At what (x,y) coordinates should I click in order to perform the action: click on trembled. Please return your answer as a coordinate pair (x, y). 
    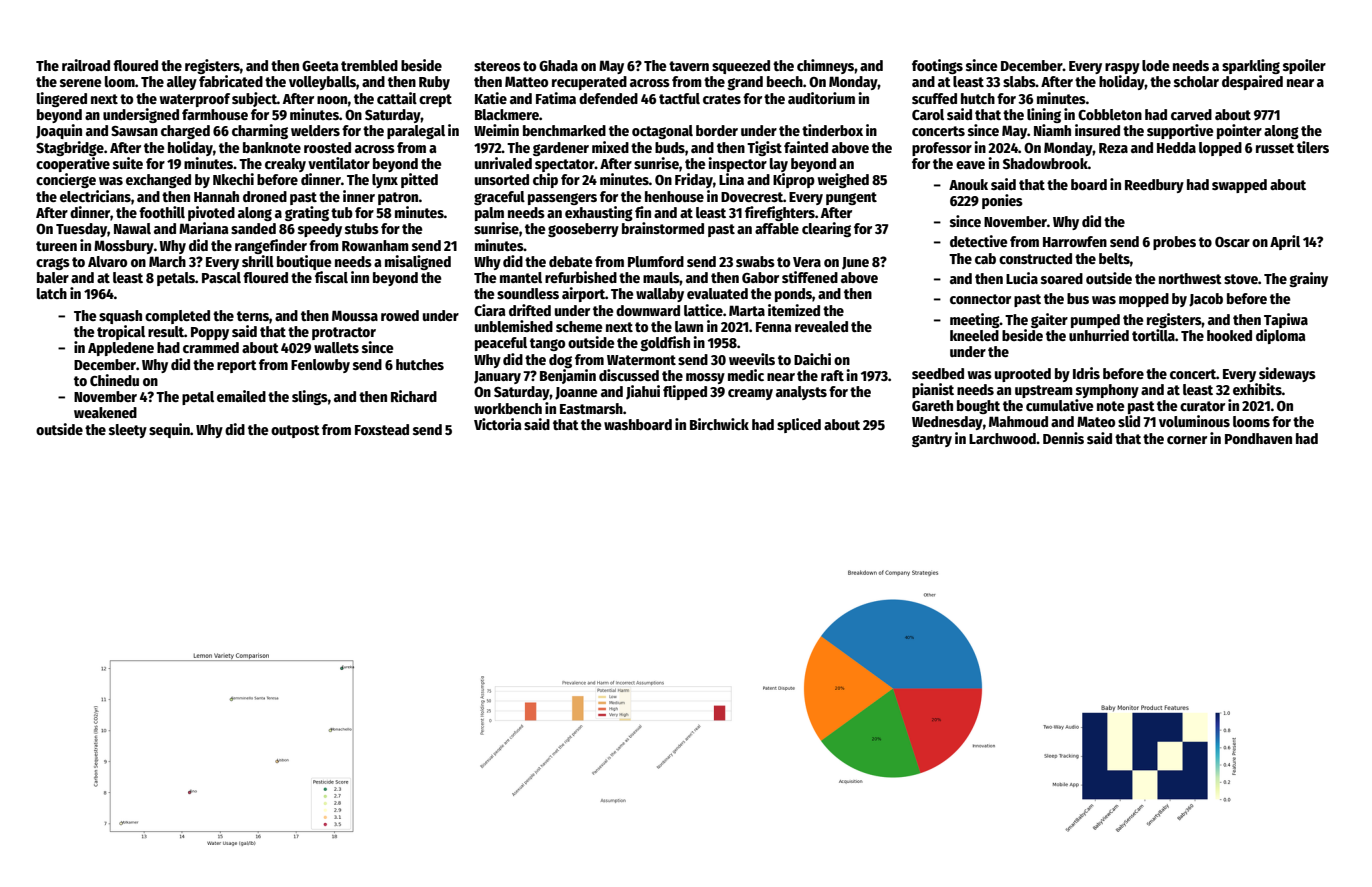
    Looking at the image, I should click on (369, 65).
